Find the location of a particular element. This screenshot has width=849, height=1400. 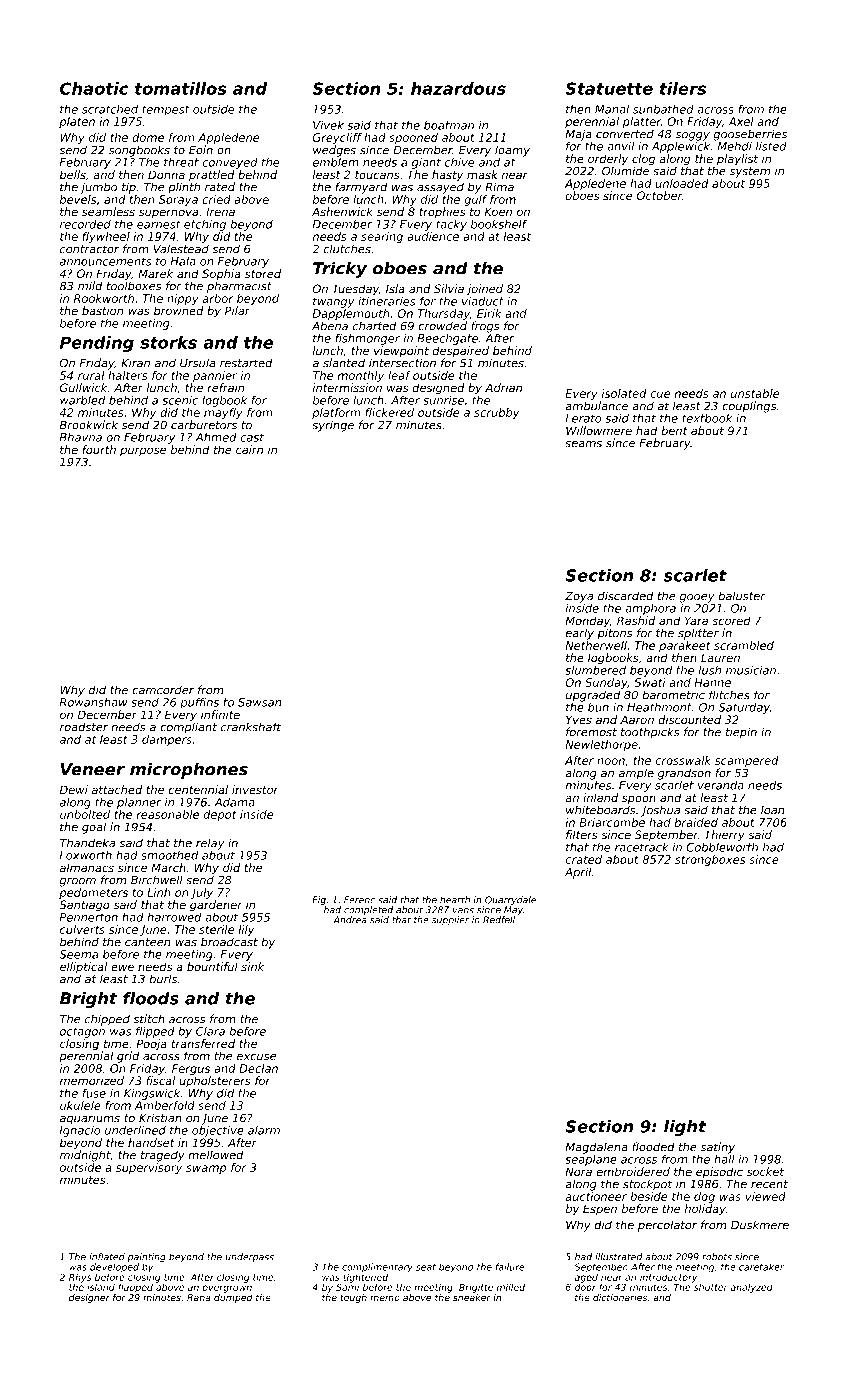

Brookwick is located at coordinates (89, 425).
